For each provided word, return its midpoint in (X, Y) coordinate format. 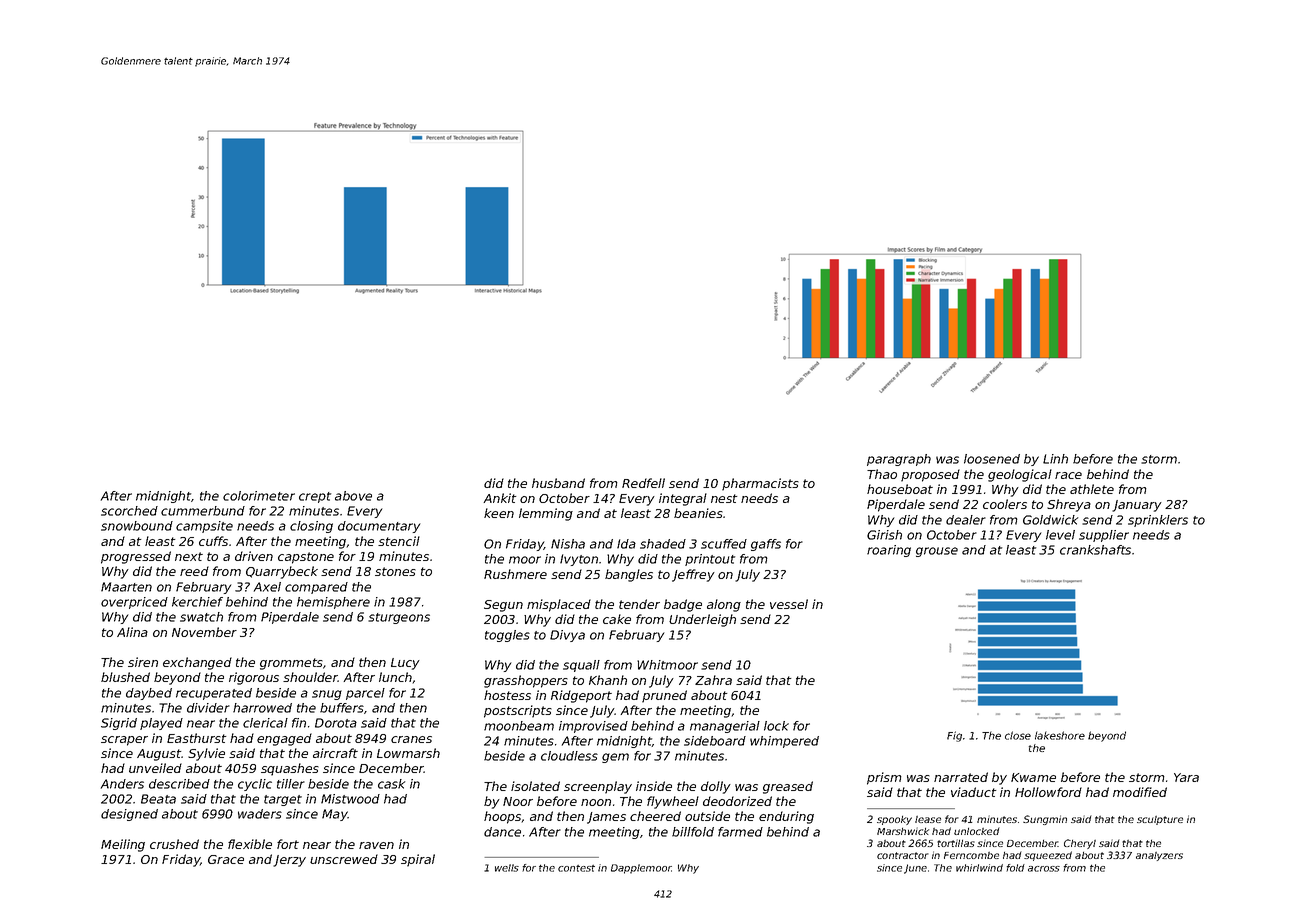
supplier (1104, 536)
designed (129, 815)
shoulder (310, 677)
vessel (789, 604)
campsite (204, 527)
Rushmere (515, 574)
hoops (503, 817)
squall (581, 666)
